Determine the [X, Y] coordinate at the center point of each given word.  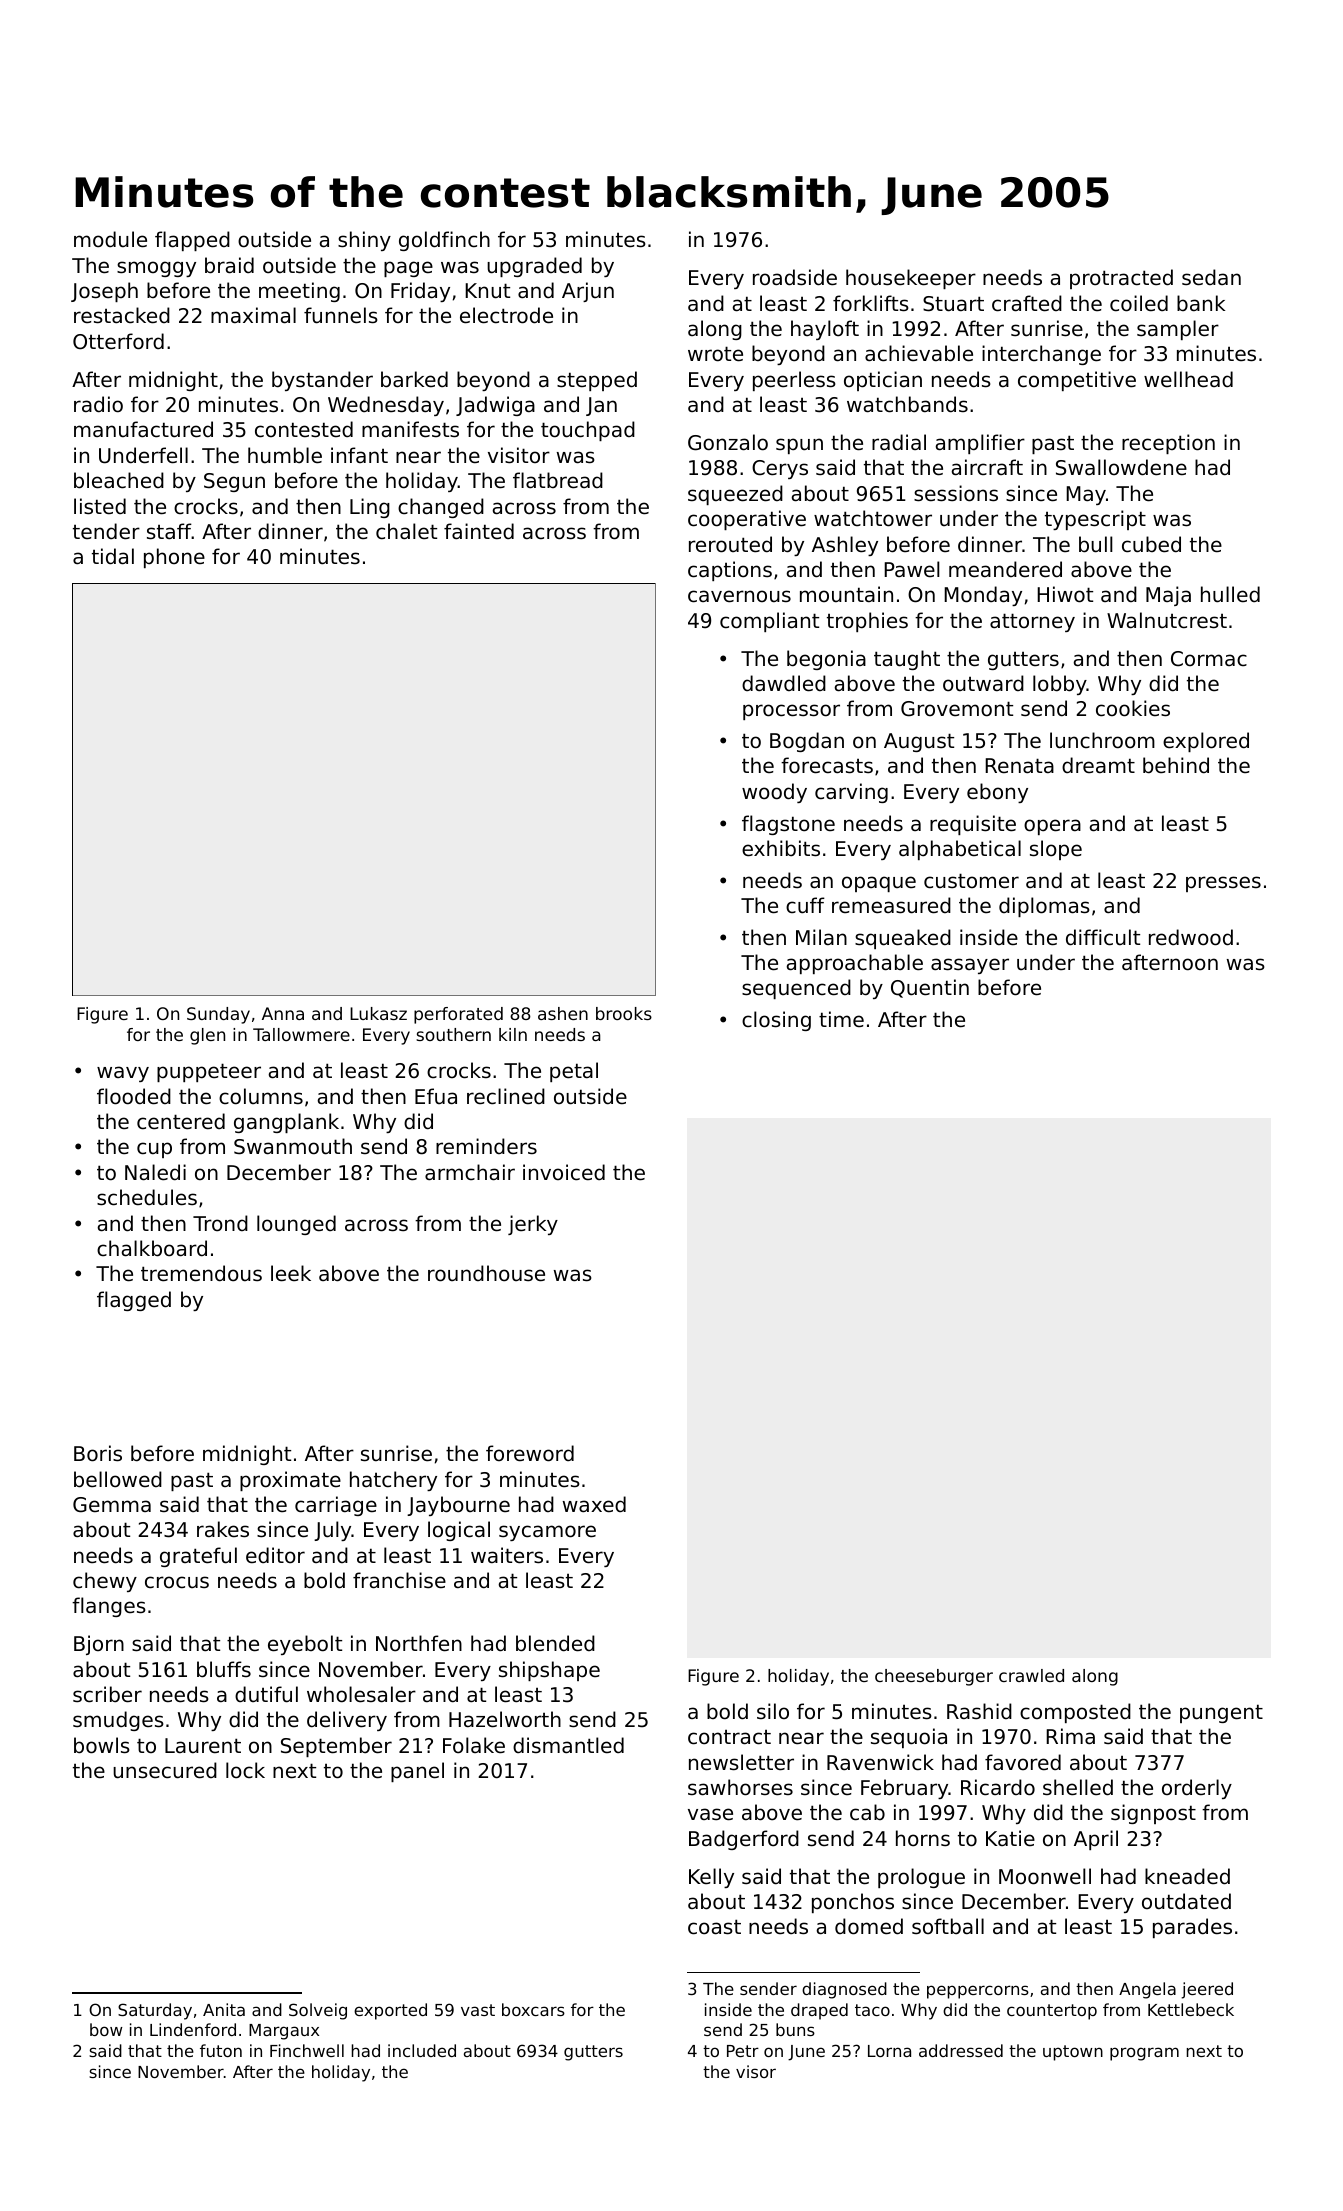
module [110, 239]
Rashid [979, 1711]
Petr [743, 2051]
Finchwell [307, 2050]
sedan [1211, 277]
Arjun [588, 292]
